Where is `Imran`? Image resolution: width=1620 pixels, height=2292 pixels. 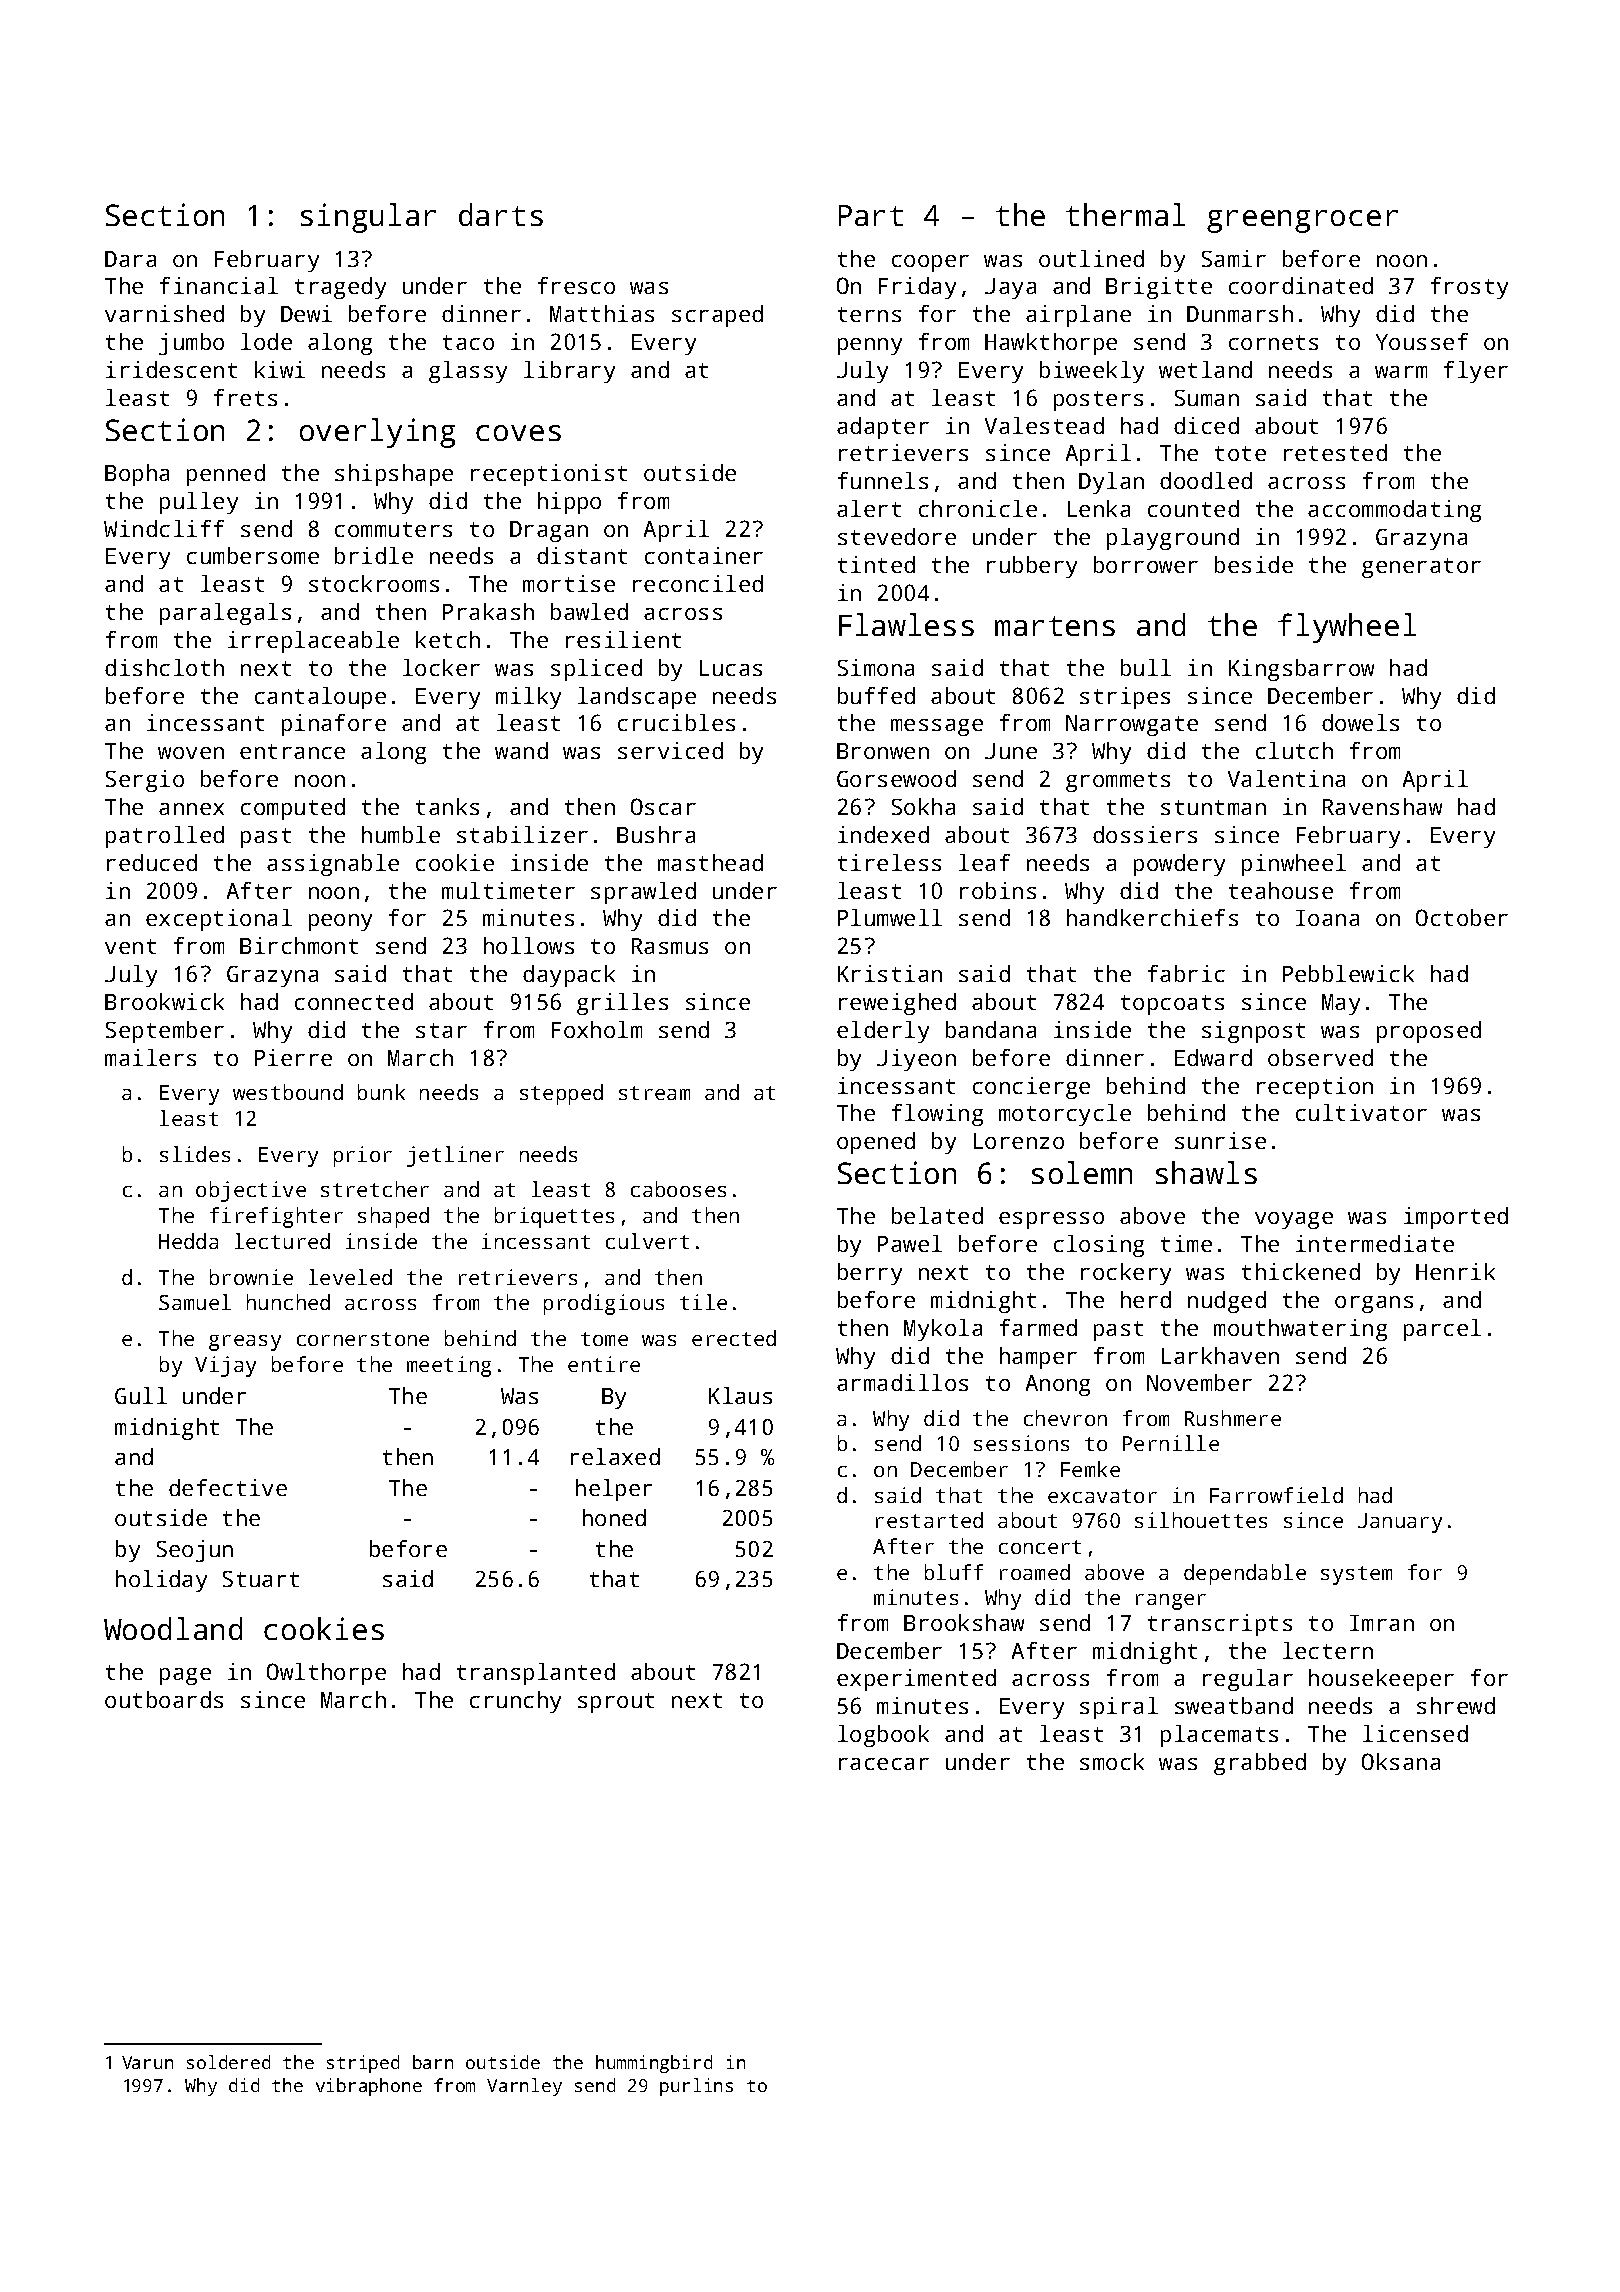 Imran is located at coordinates (1382, 1623).
